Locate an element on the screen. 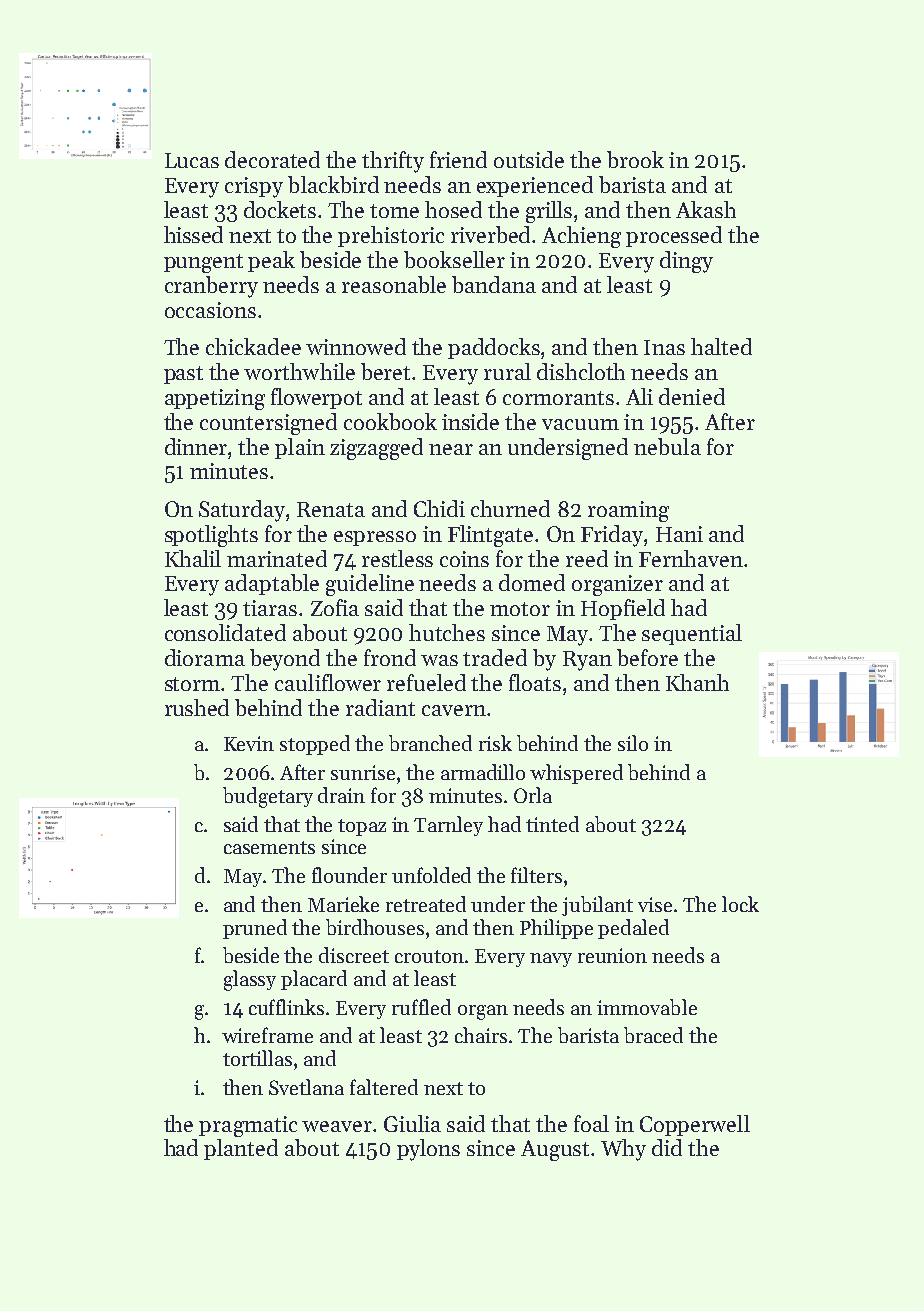  Hani is located at coordinates (679, 534).
